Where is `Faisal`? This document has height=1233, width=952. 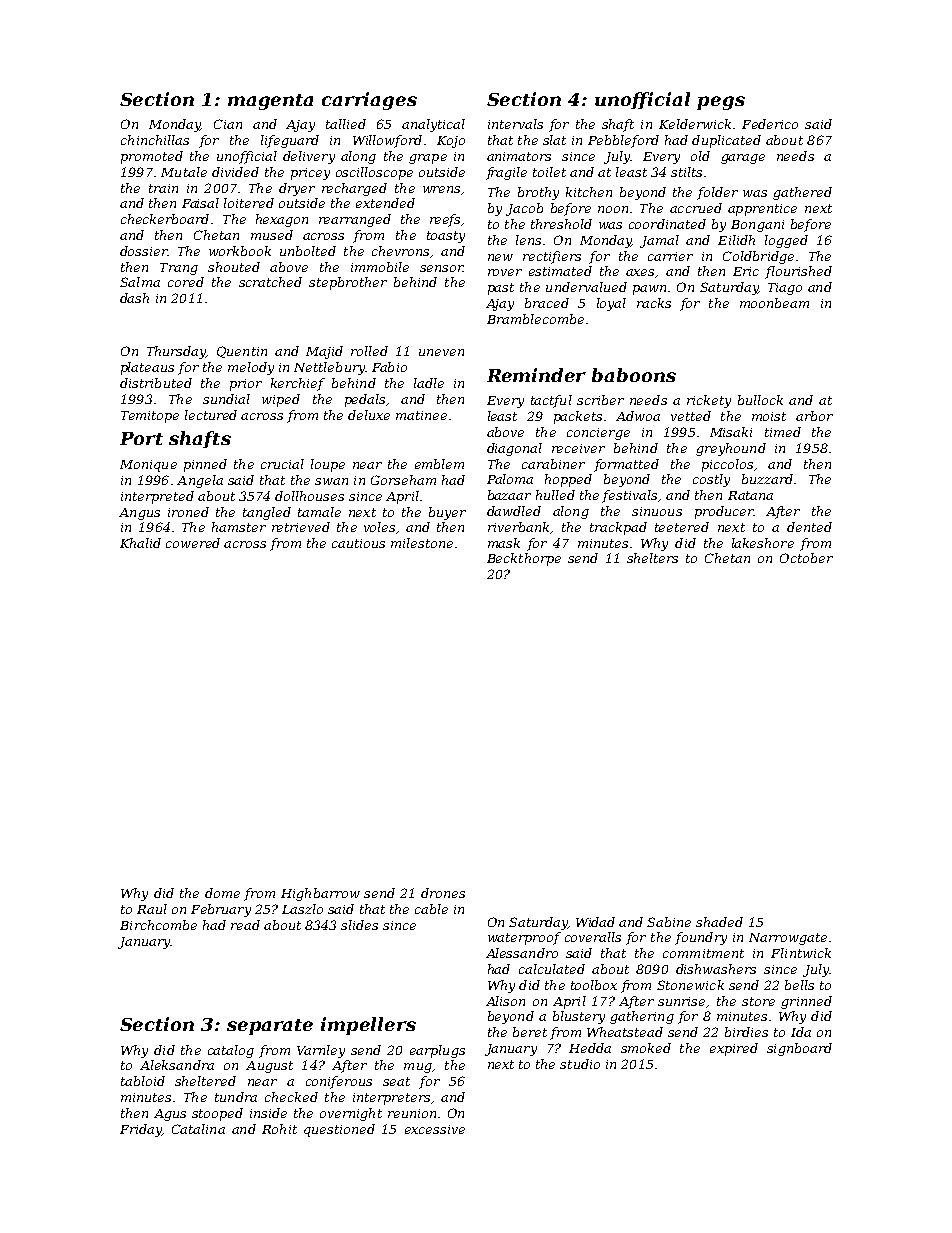
Faisal is located at coordinates (200, 203).
